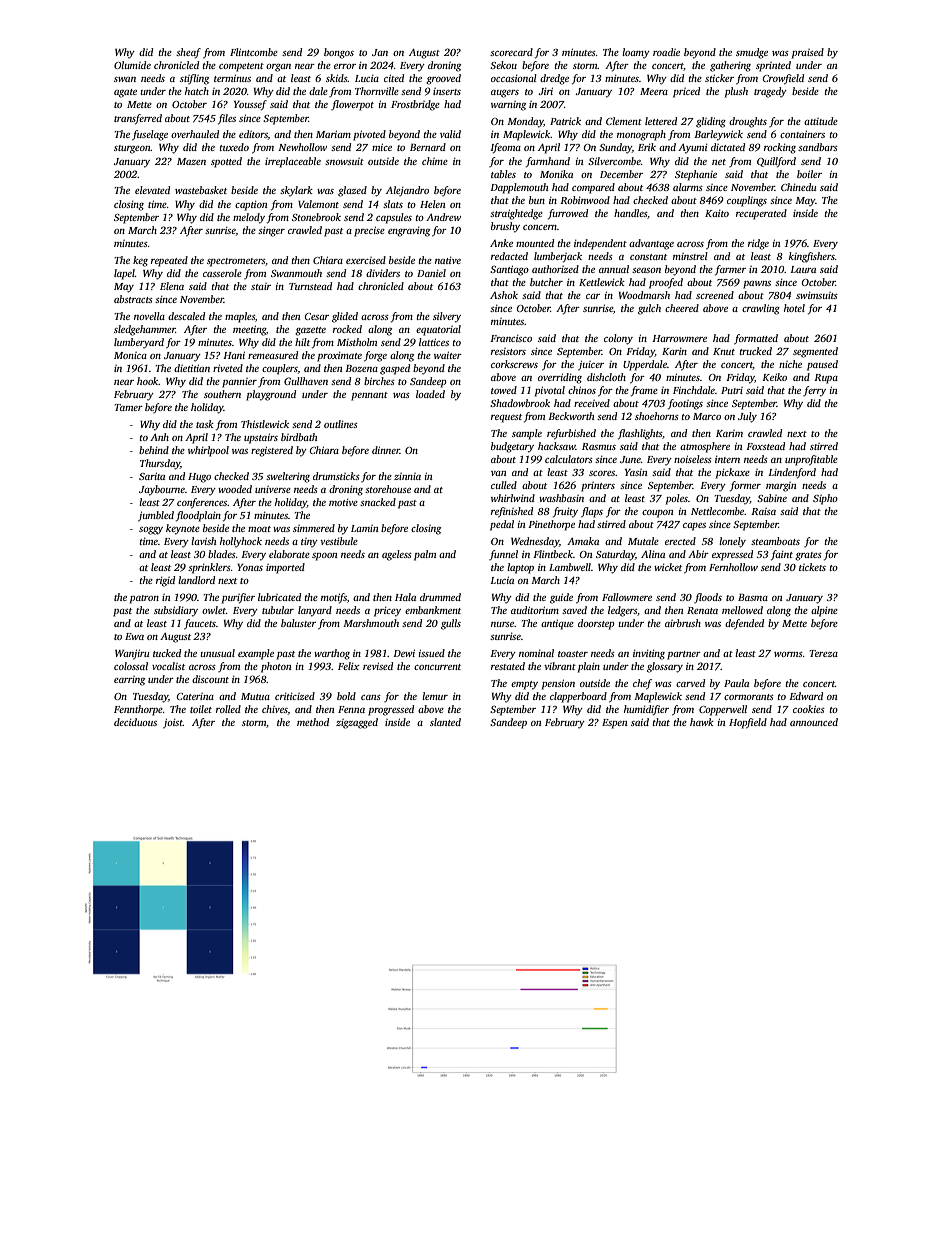 The width and height of the page is (952, 1233). What do you see at coordinates (134, 636) in the page?
I see `Ewa` at bounding box center [134, 636].
